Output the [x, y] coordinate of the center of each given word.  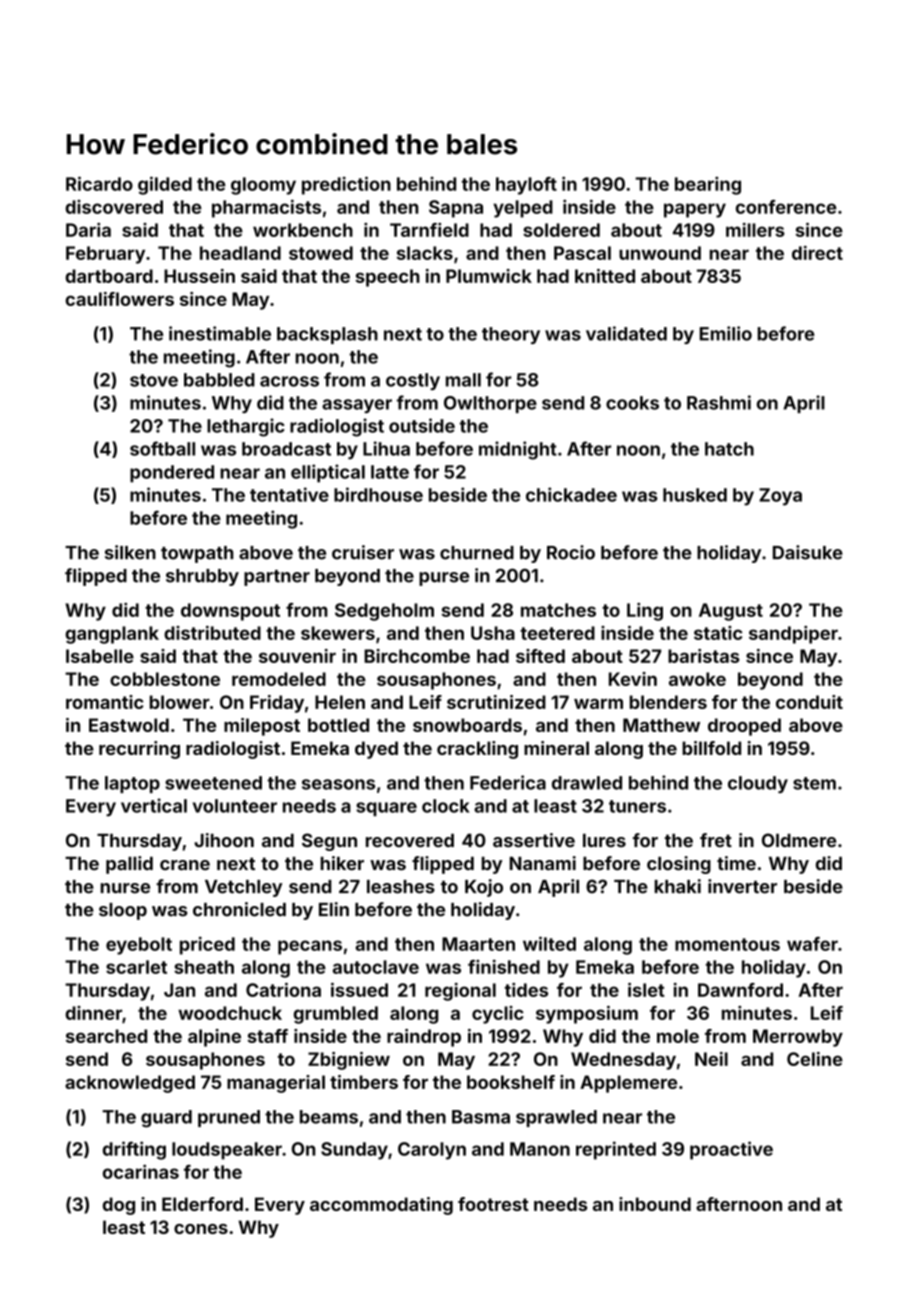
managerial [276, 1084]
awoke [697, 679]
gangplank [112, 635]
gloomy [263, 186]
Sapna [456, 209]
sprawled [556, 1118]
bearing [708, 185]
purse [444, 579]
